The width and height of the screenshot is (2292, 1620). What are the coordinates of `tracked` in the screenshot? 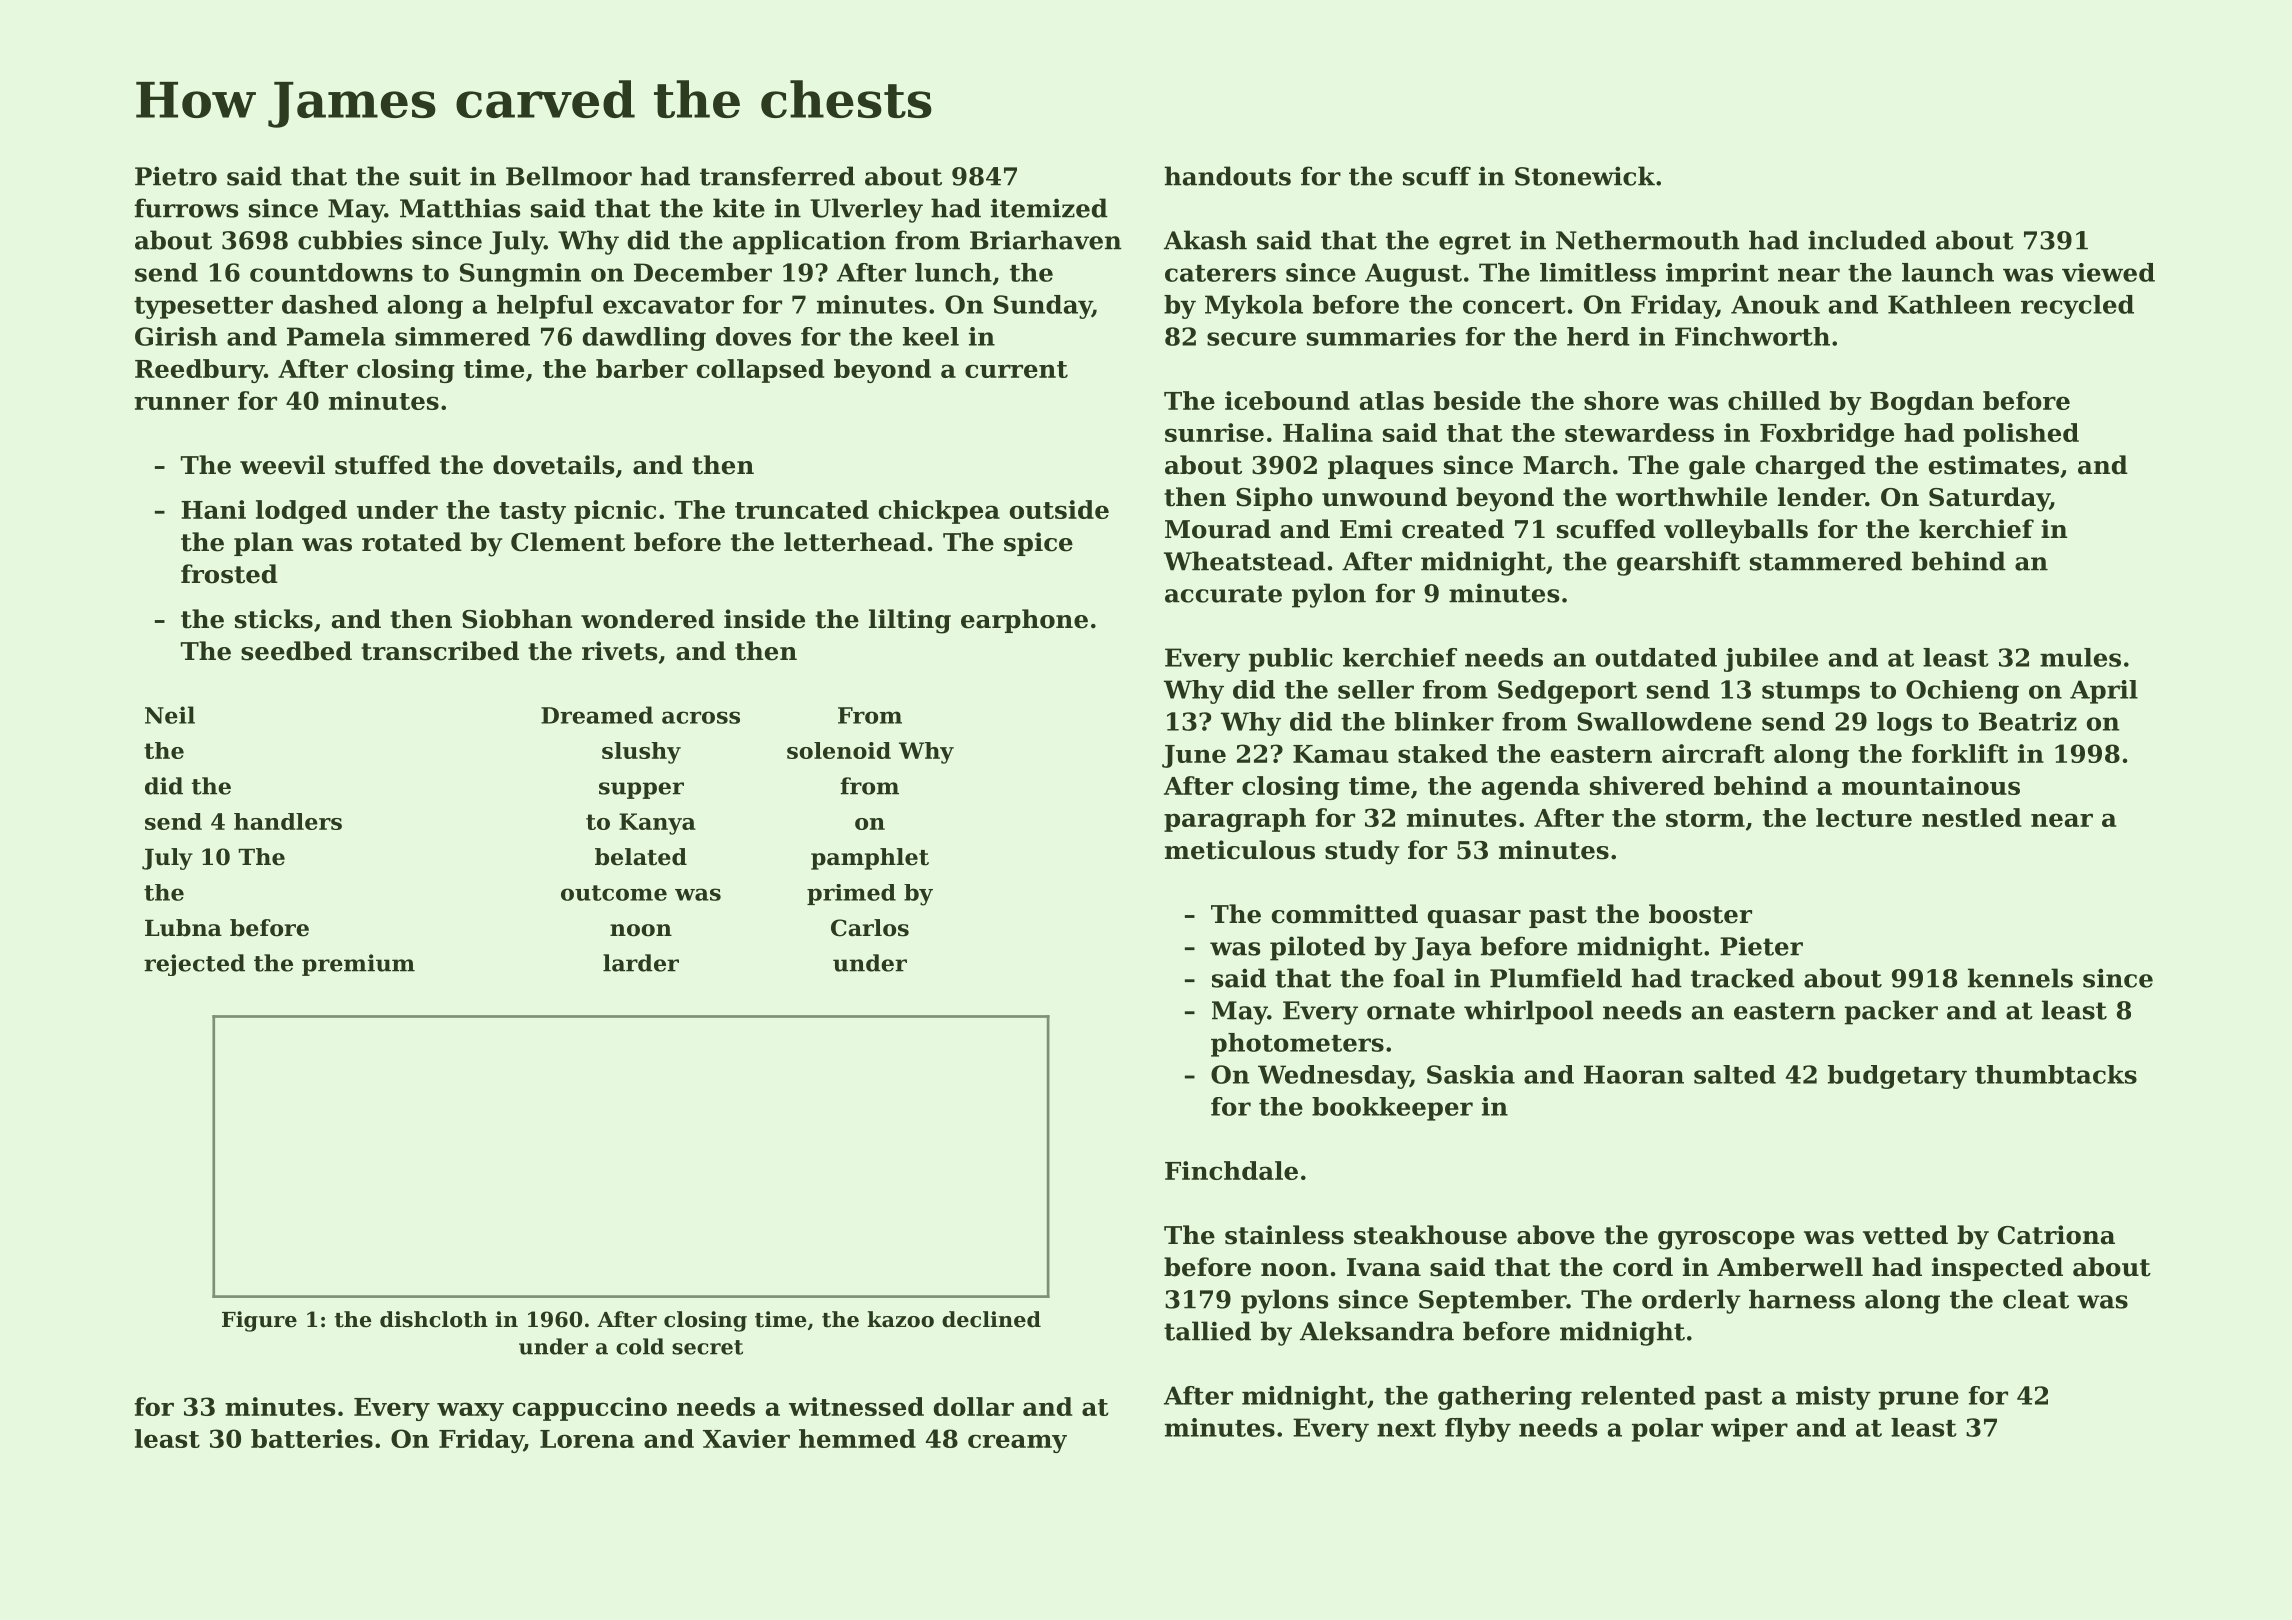 It's located at (1743, 978).
